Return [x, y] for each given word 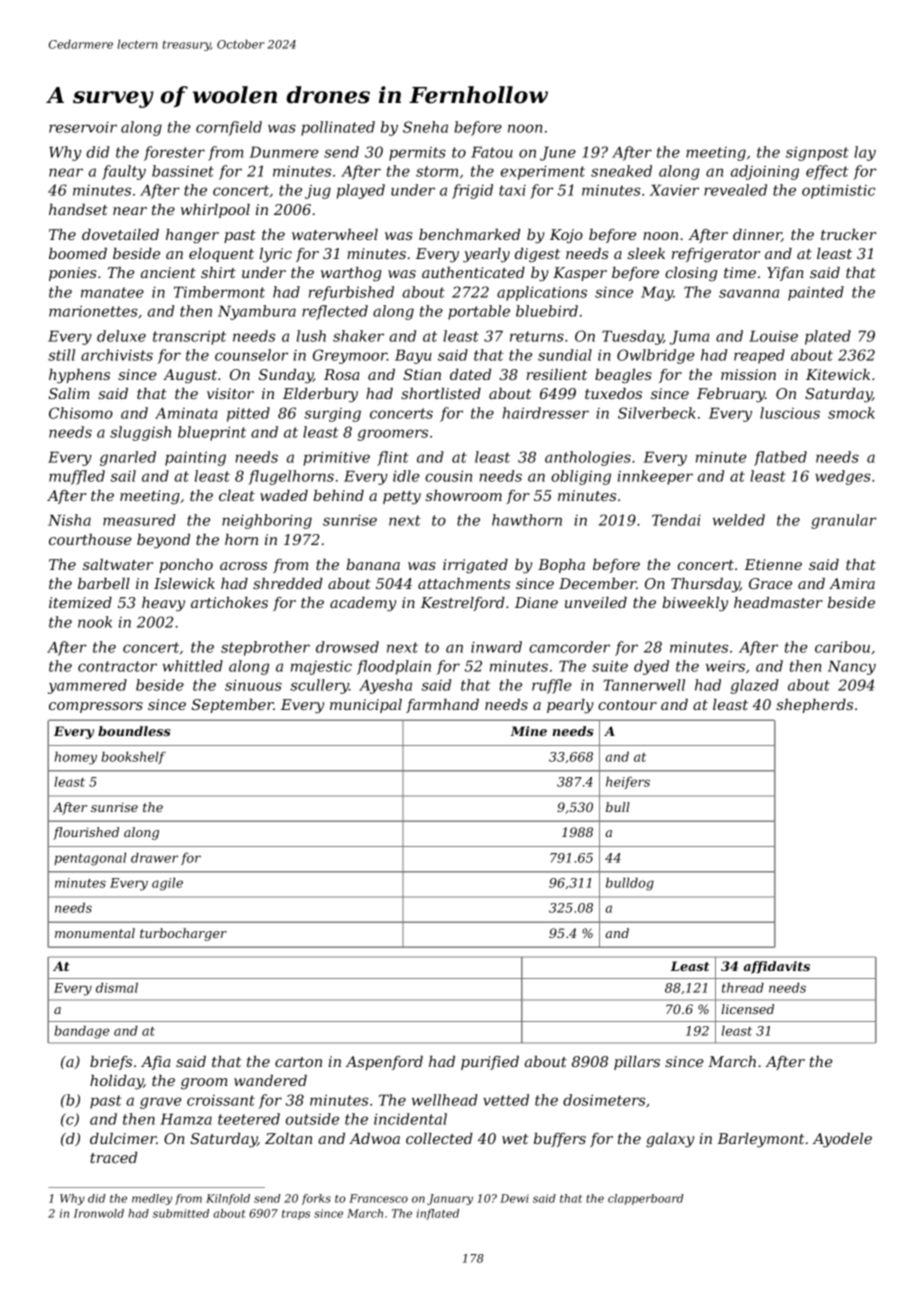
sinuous [253, 685]
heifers [628, 782]
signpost [817, 153]
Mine [528, 731]
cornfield [229, 128]
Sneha [425, 127]
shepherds [814, 706]
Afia [156, 1063]
